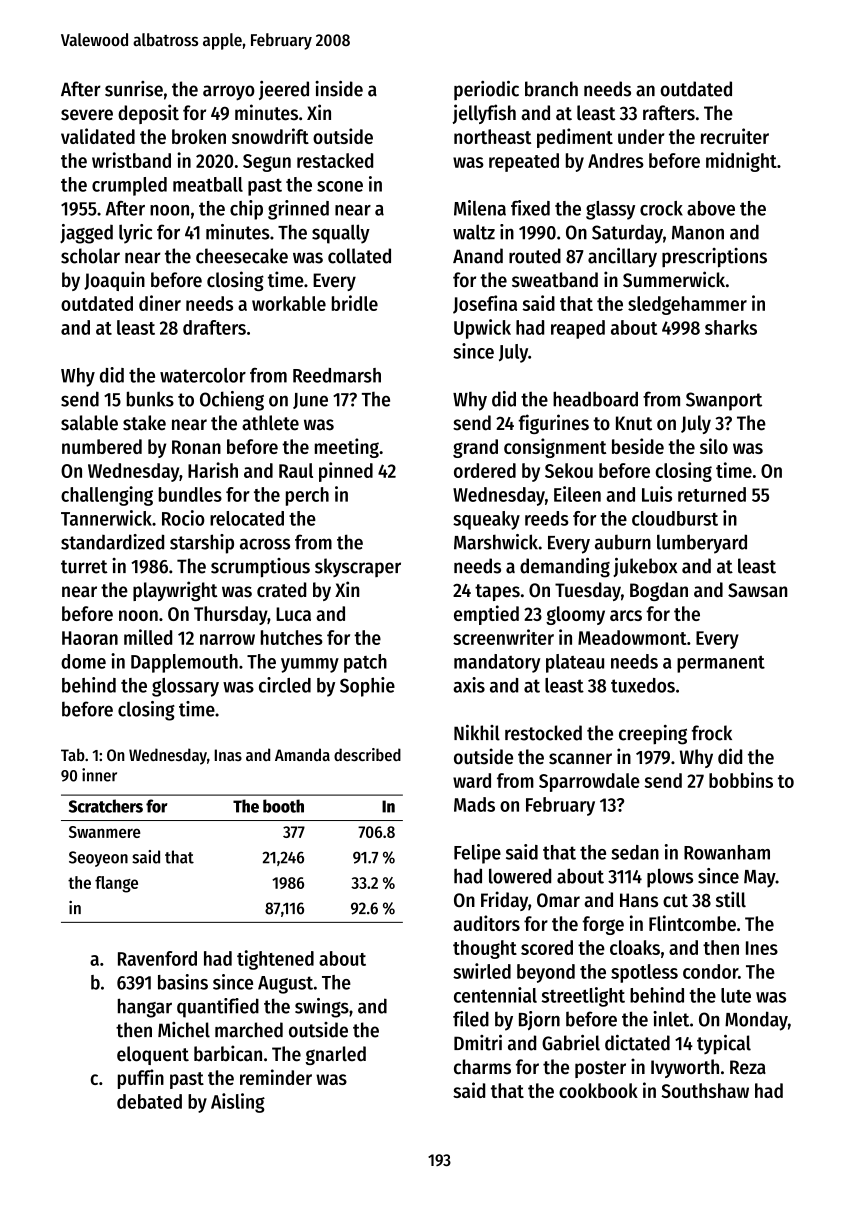 Image resolution: width=856 pixels, height=1215 pixels. I want to click on Swanport, so click(724, 401).
